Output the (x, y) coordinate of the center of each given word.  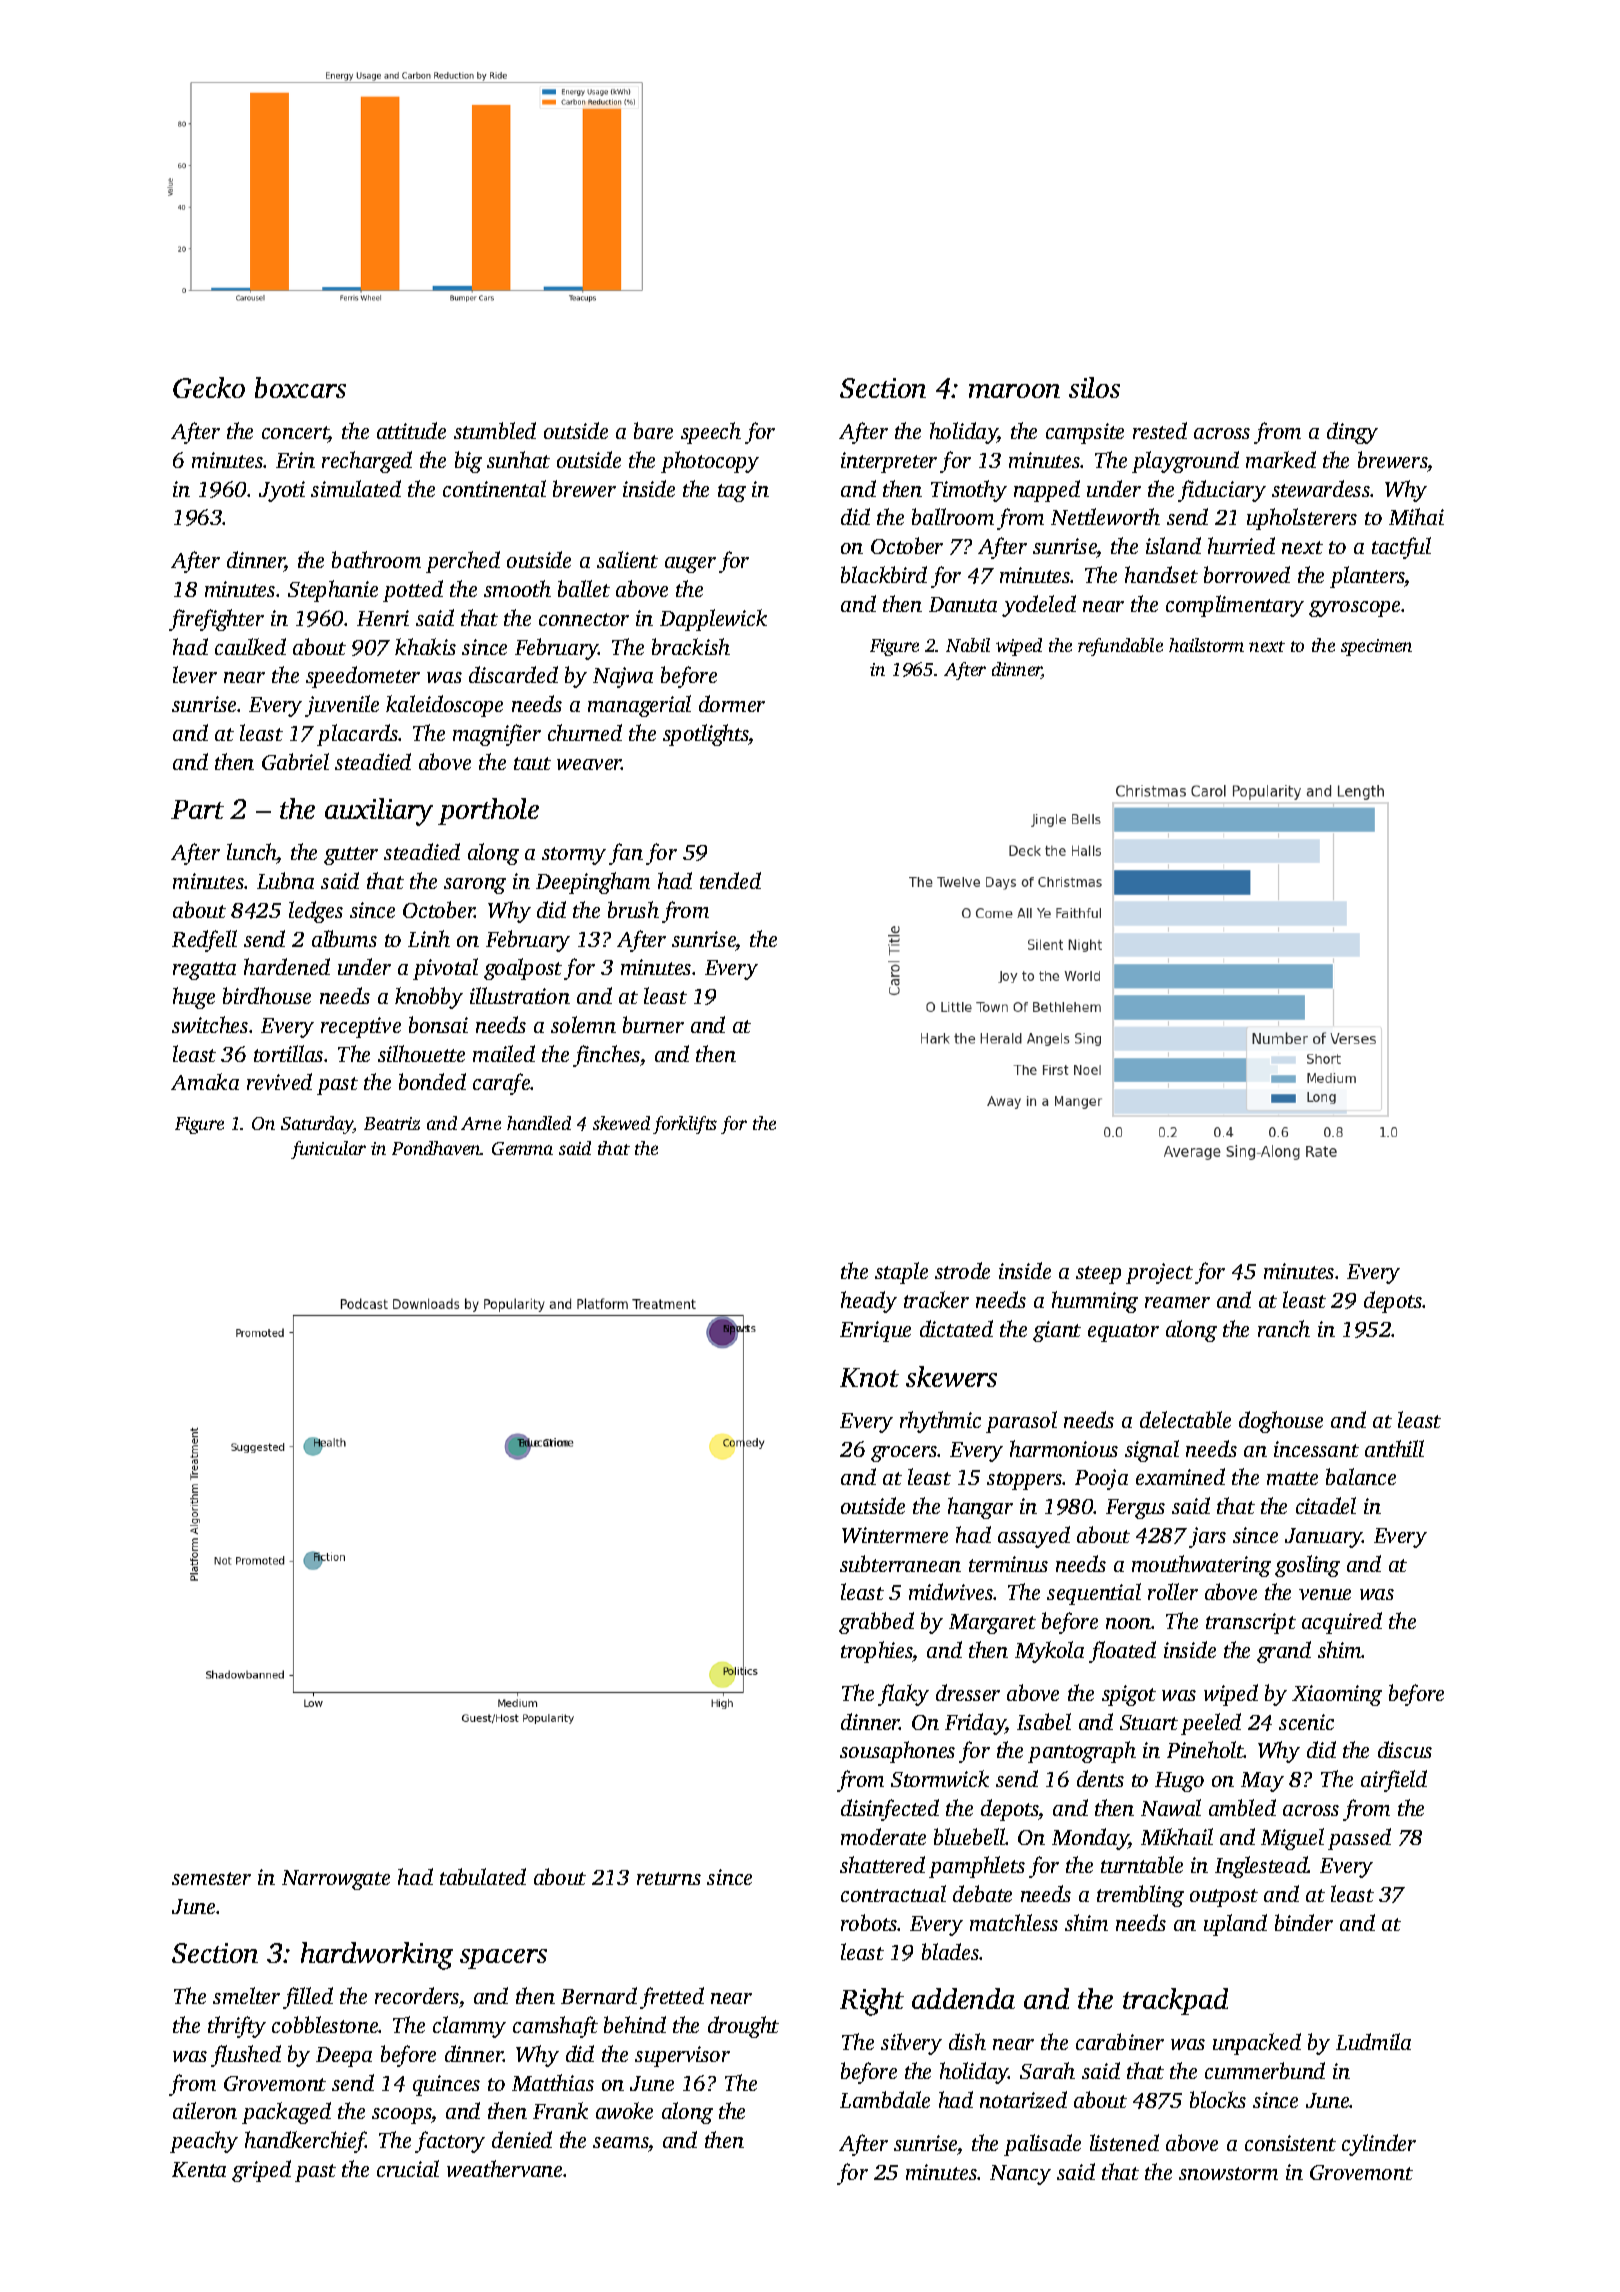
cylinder (1379, 2145)
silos (1094, 387)
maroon (1014, 391)
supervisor (682, 2056)
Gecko (209, 387)
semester (211, 1878)
